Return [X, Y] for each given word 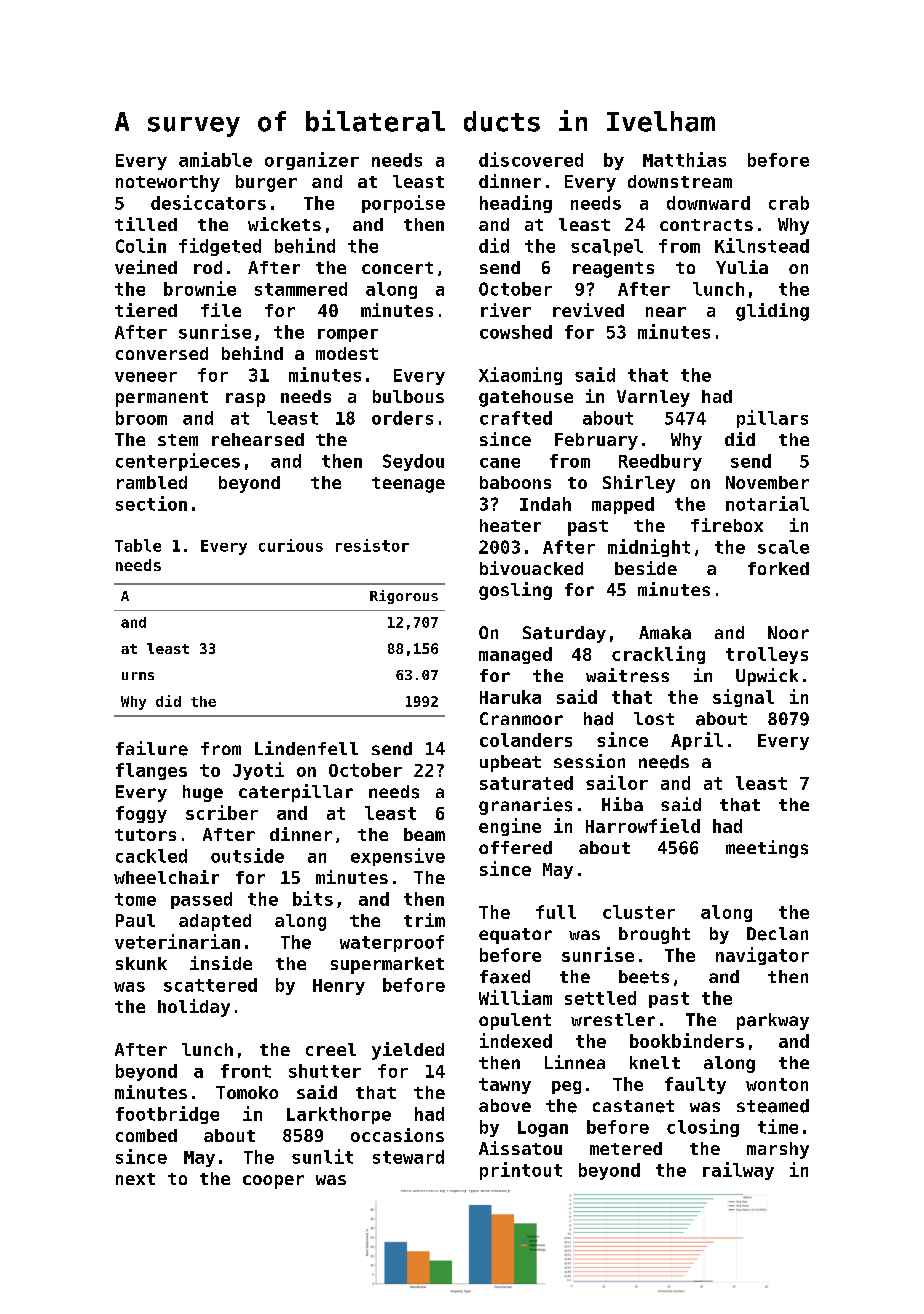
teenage [408, 485]
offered [515, 848]
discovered [531, 159]
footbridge [167, 1115]
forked [778, 568]
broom [141, 418]
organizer [312, 161]
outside [247, 855]
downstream [680, 181]
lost [654, 718]
